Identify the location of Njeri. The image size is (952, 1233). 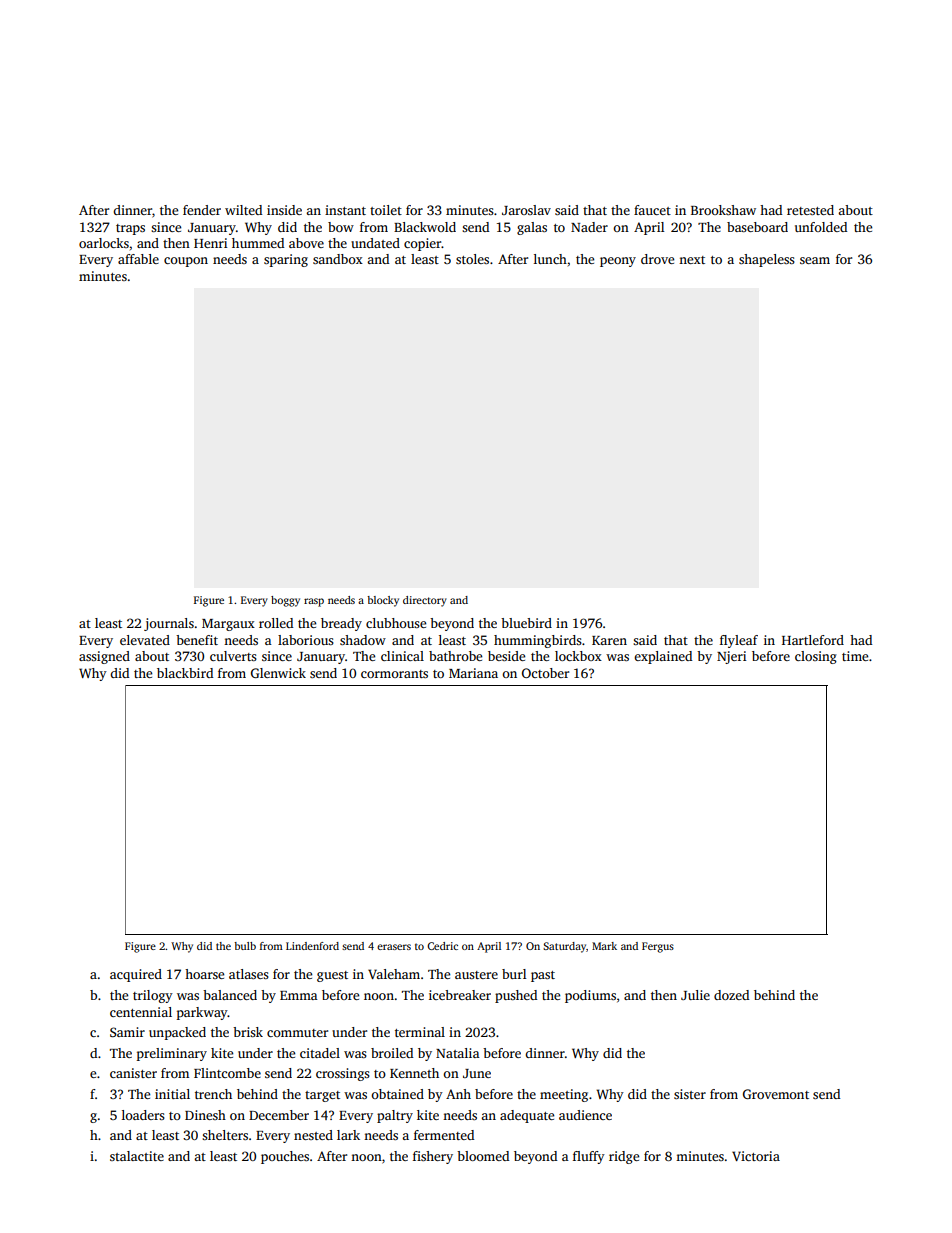
(731, 657).
